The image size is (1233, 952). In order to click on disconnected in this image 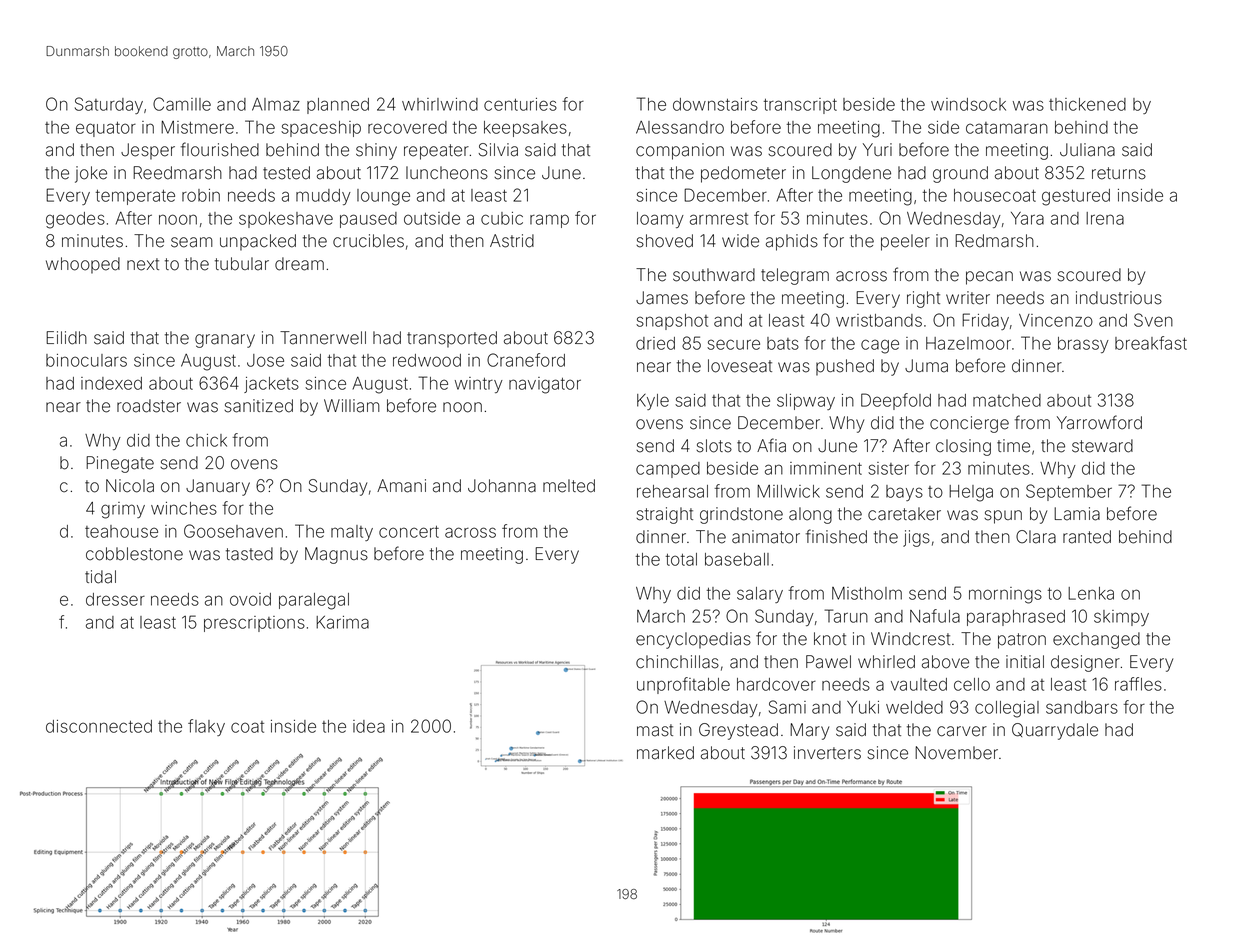, I will do `click(99, 726)`.
